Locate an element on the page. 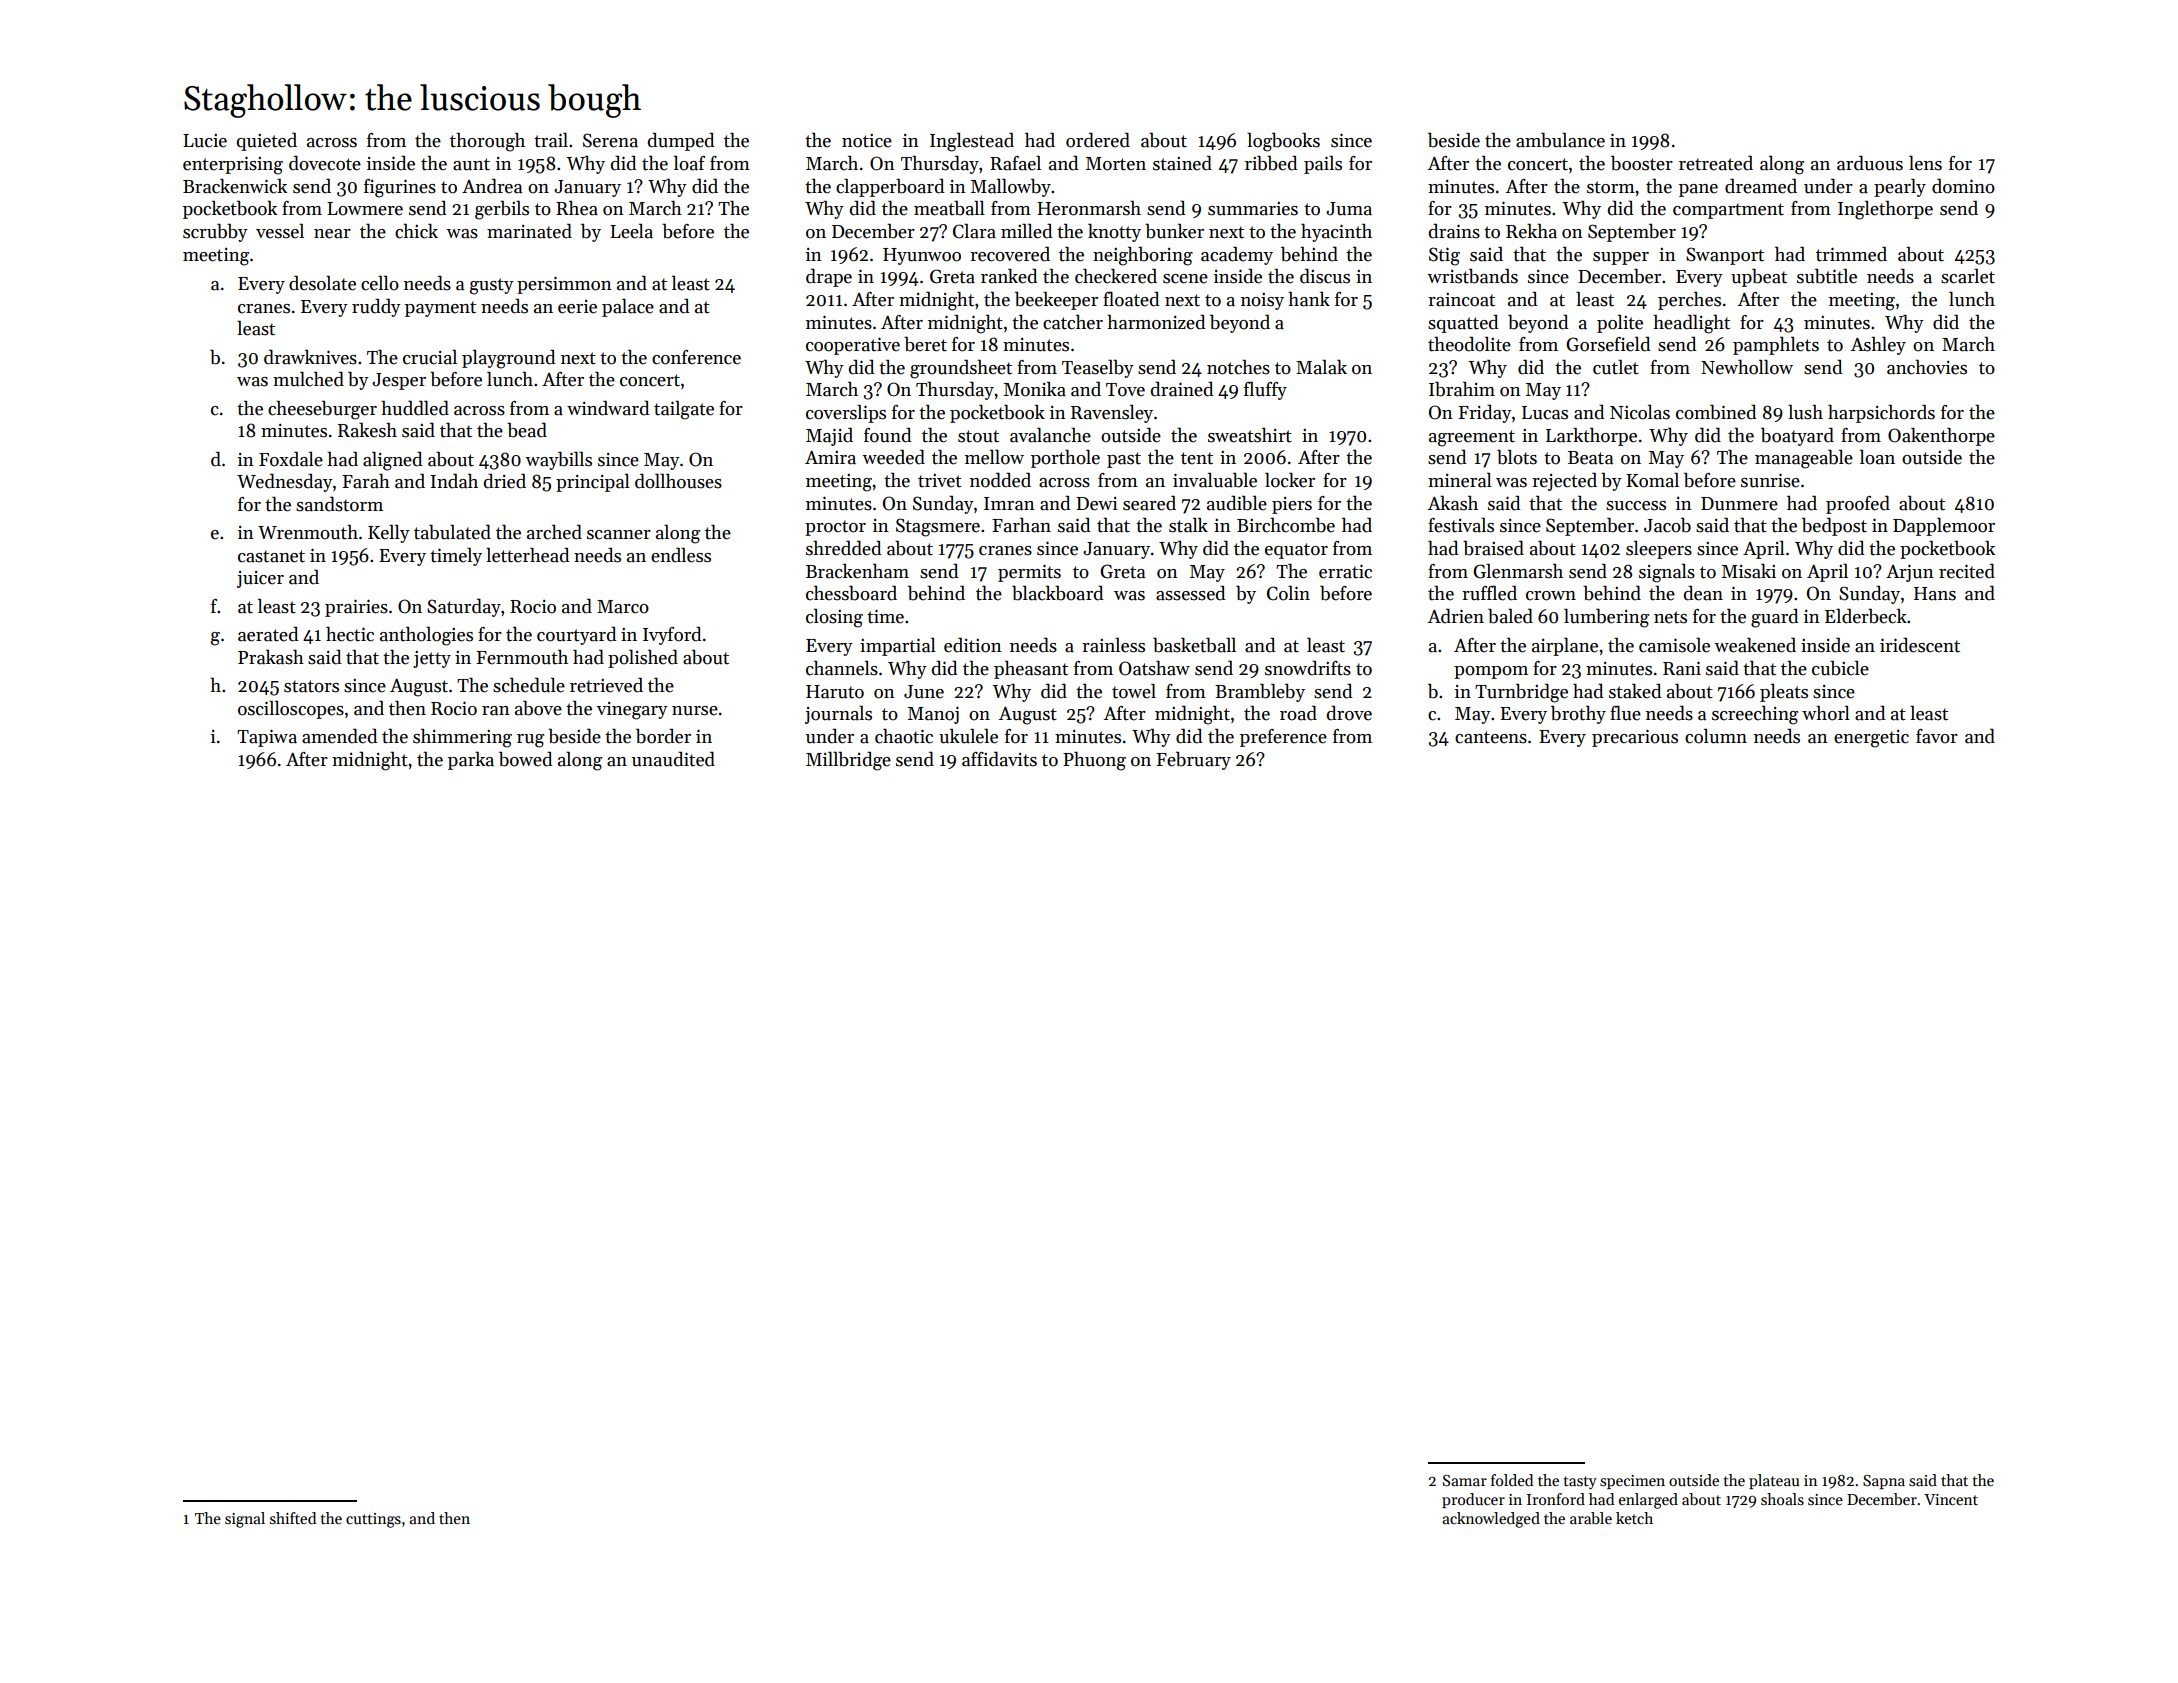 The width and height of the page is (2178, 1683). favor is located at coordinates (1937, 736).
